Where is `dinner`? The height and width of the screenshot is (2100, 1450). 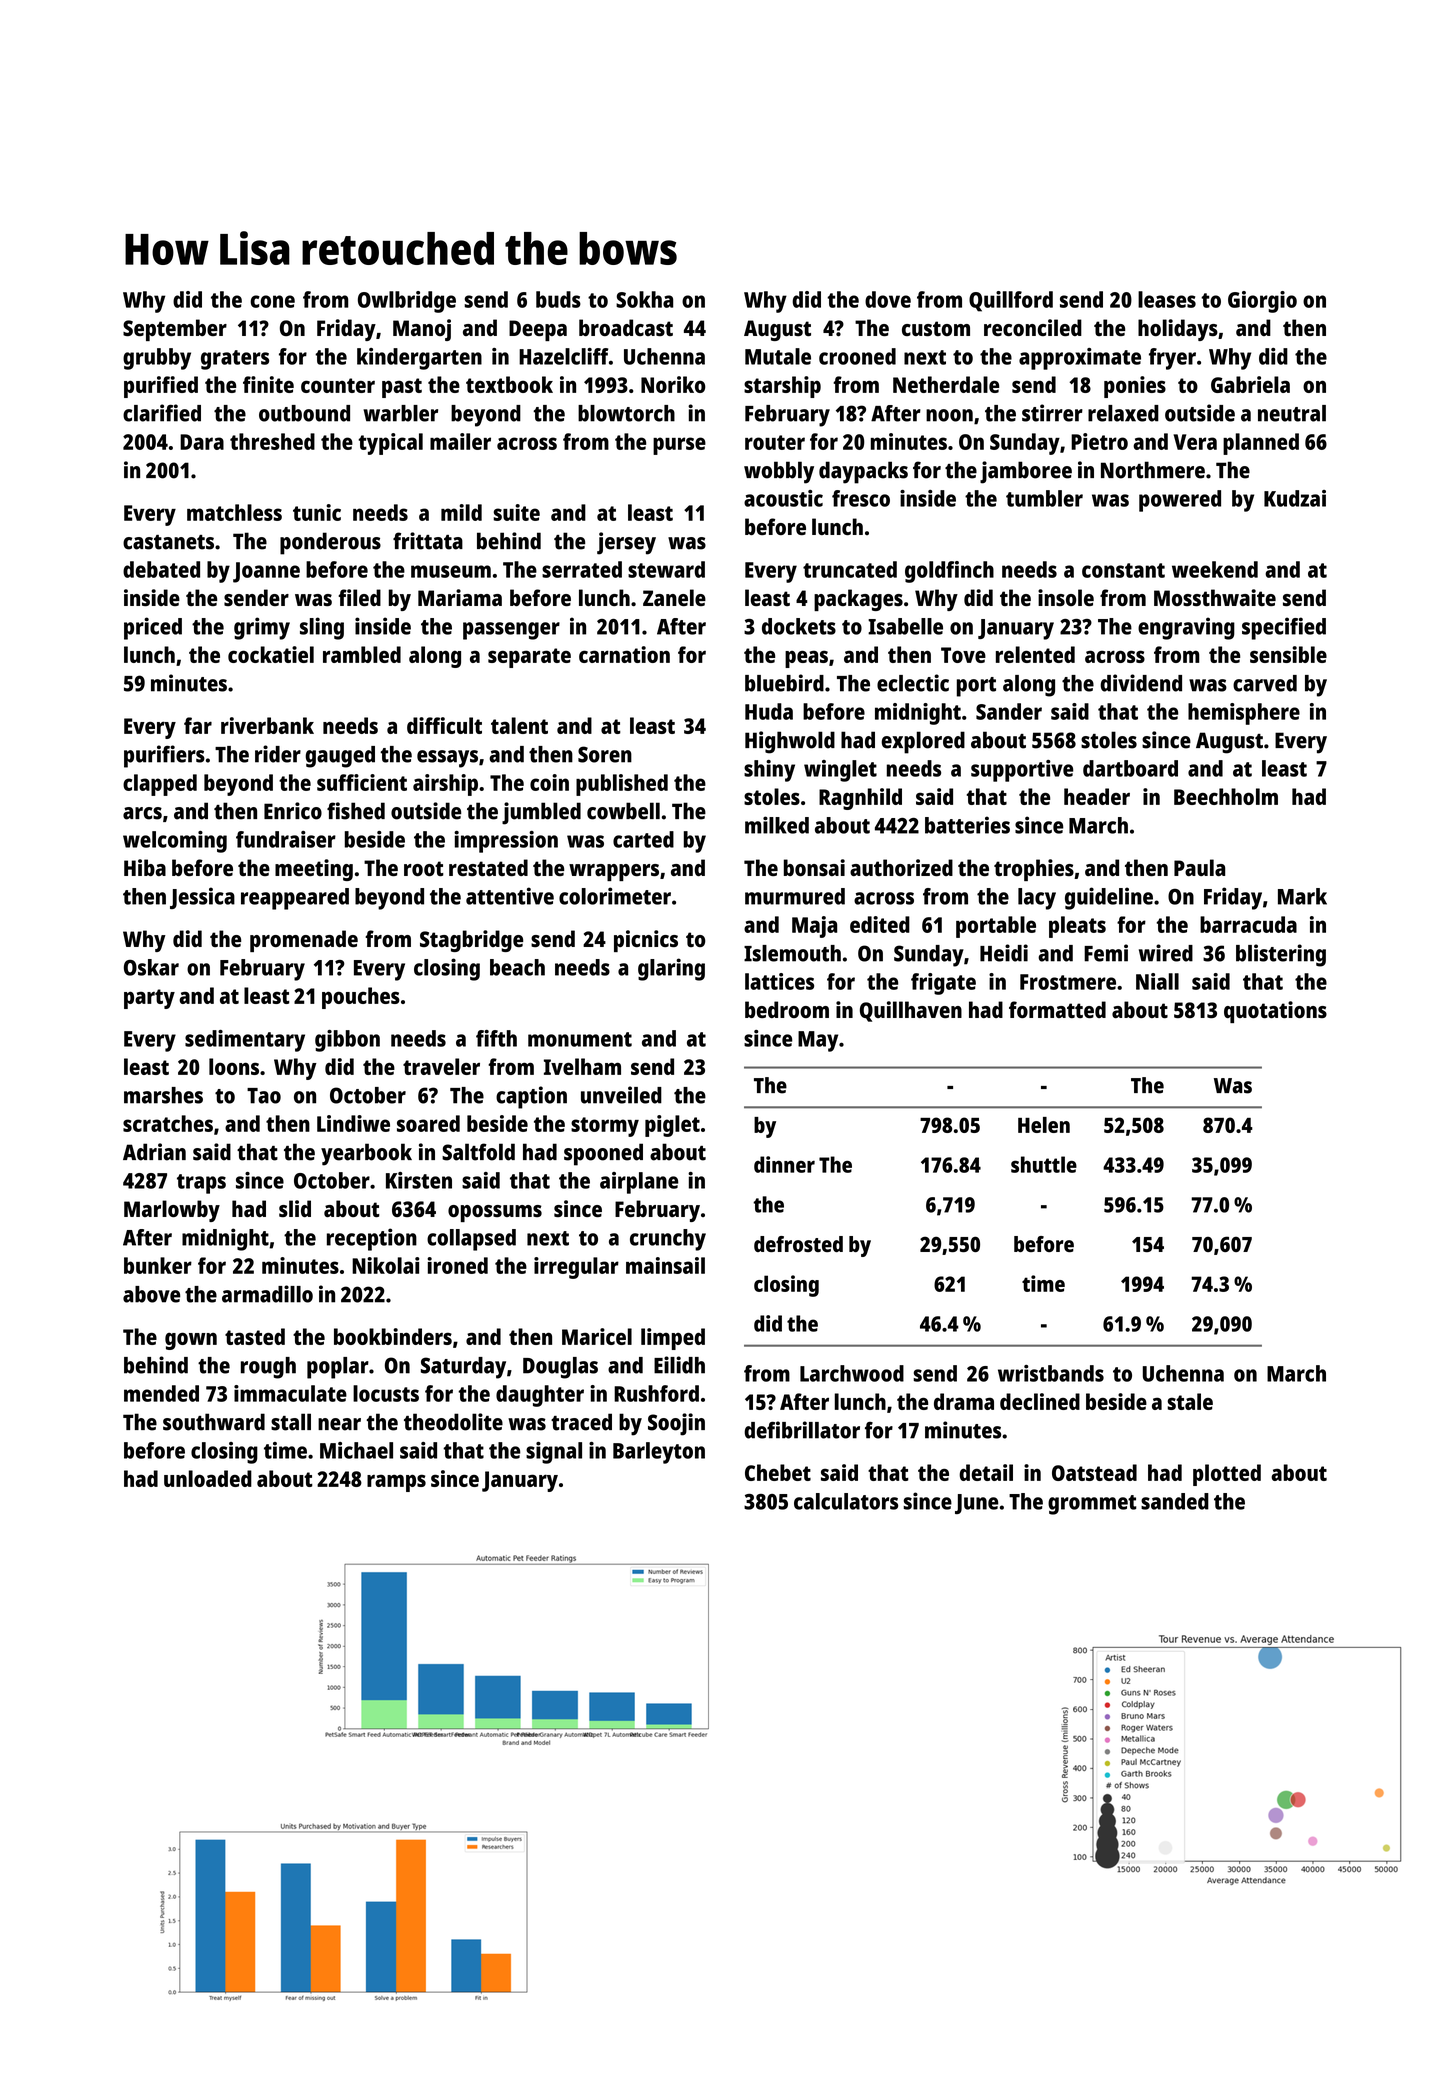
dinner is located at coordinates (784, 1164).
